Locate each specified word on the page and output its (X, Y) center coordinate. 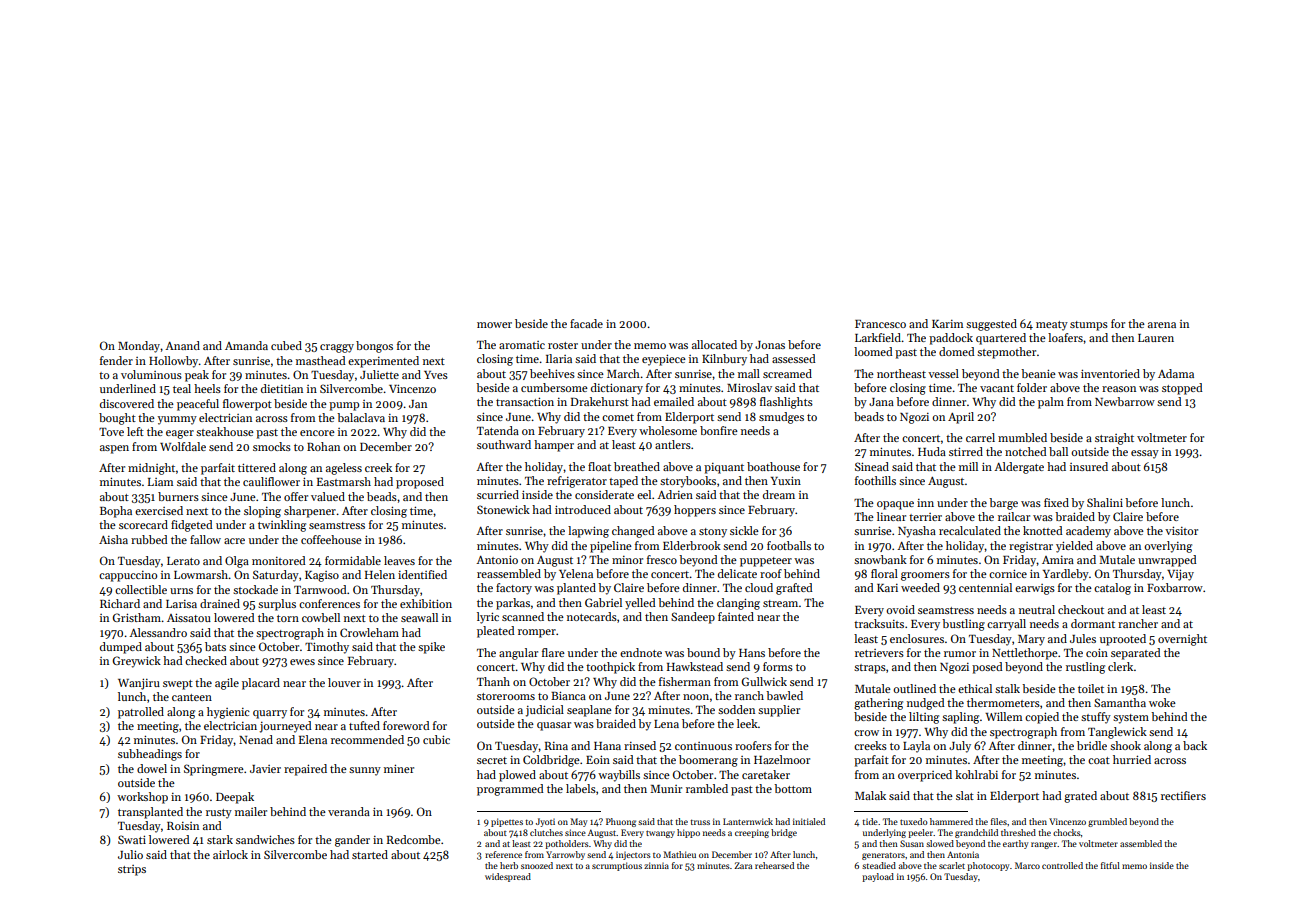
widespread (508, 877)
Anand (182, 345)
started (370, 854)
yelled (640, 604)
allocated (714, 344)
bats (215, 646)
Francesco (880, 324)
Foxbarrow (1175, 587)
